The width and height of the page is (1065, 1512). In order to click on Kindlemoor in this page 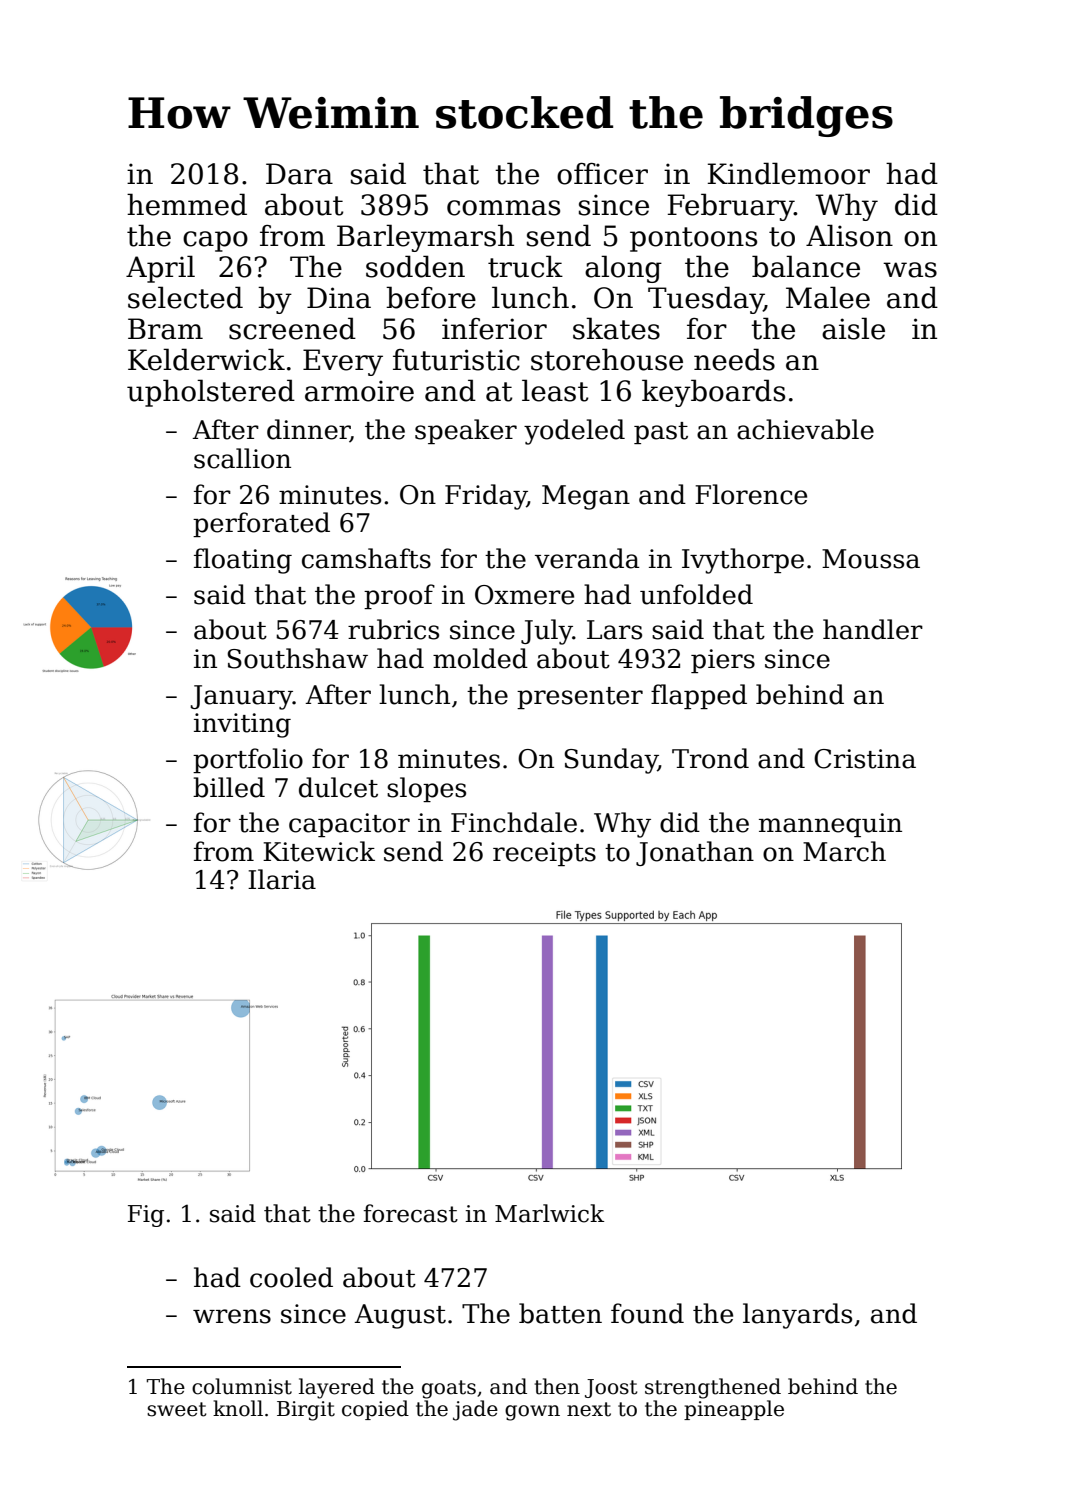, I will do `click(789, 173)`.
